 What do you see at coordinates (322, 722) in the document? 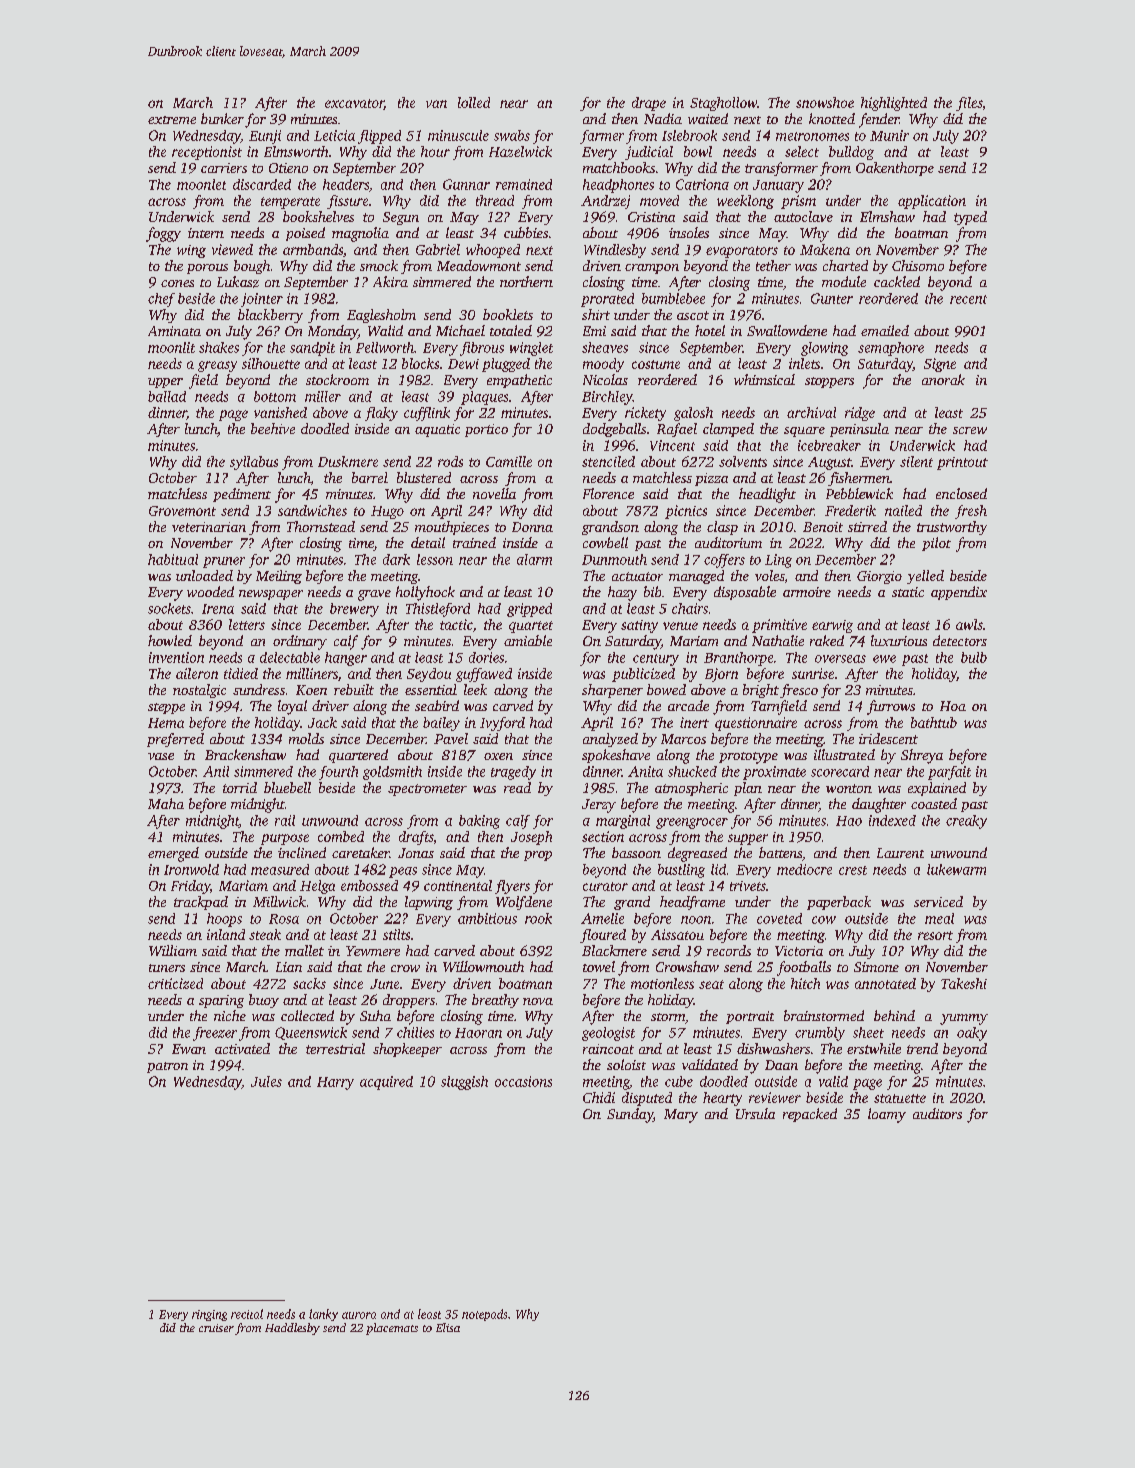
I see `Jack` at bounding box center [322, 722].
